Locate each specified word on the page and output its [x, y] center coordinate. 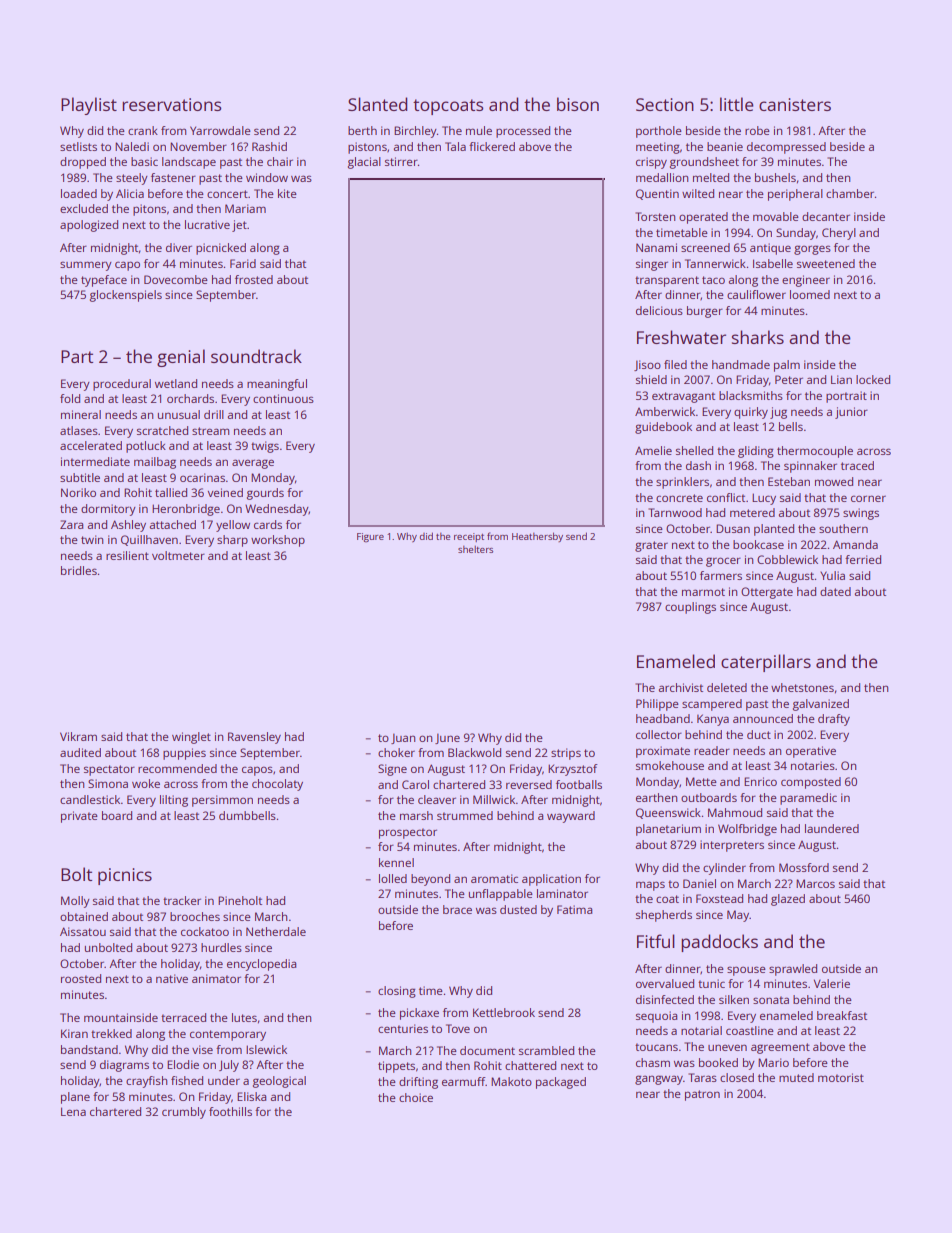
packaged [561, 1083]
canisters [795, 104]
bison [578, 104]
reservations [171, 104]
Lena [73, 1111]
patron [702, 1095]
